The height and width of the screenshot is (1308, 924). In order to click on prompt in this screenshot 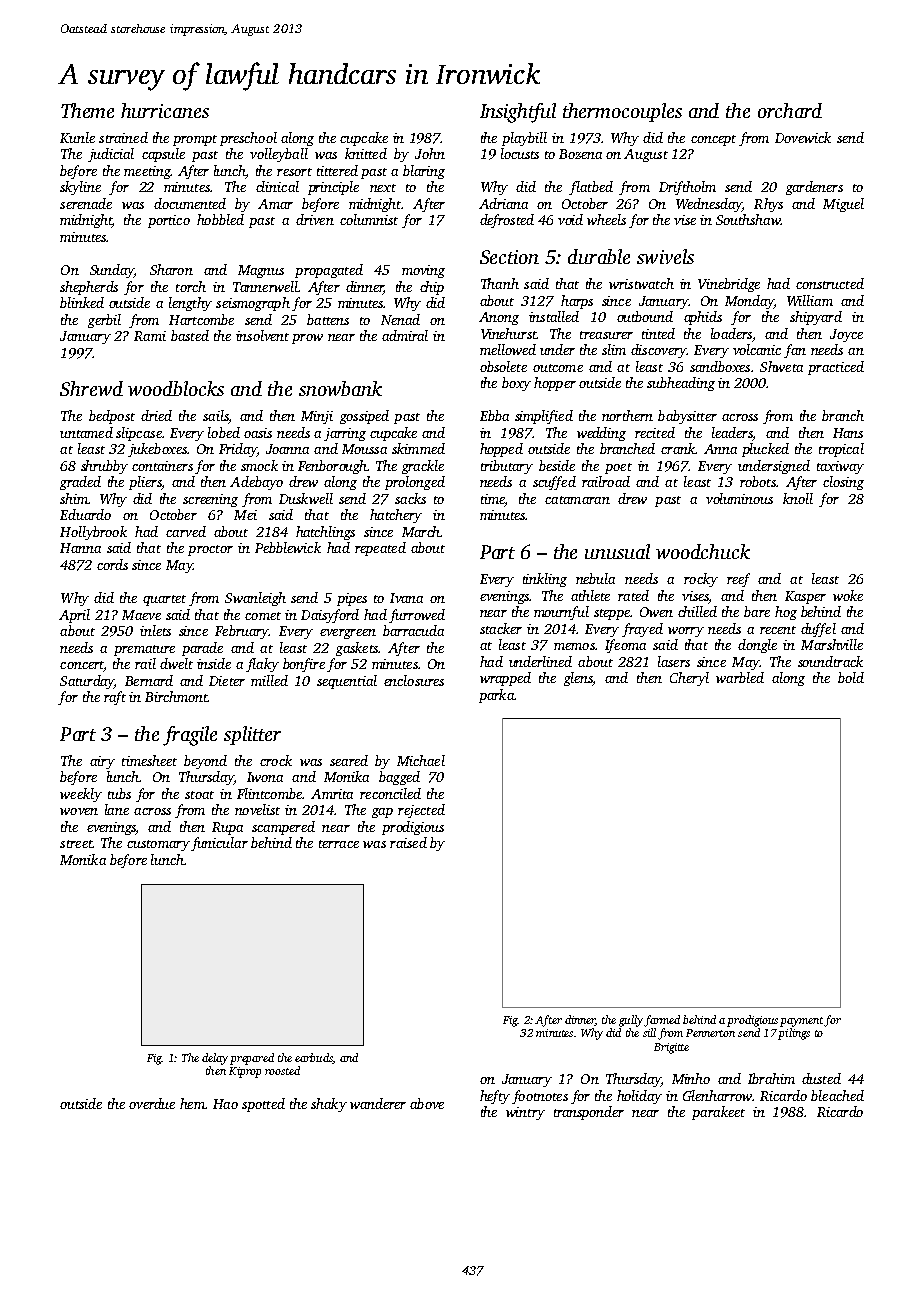, I will do `click(195, 140)`.
